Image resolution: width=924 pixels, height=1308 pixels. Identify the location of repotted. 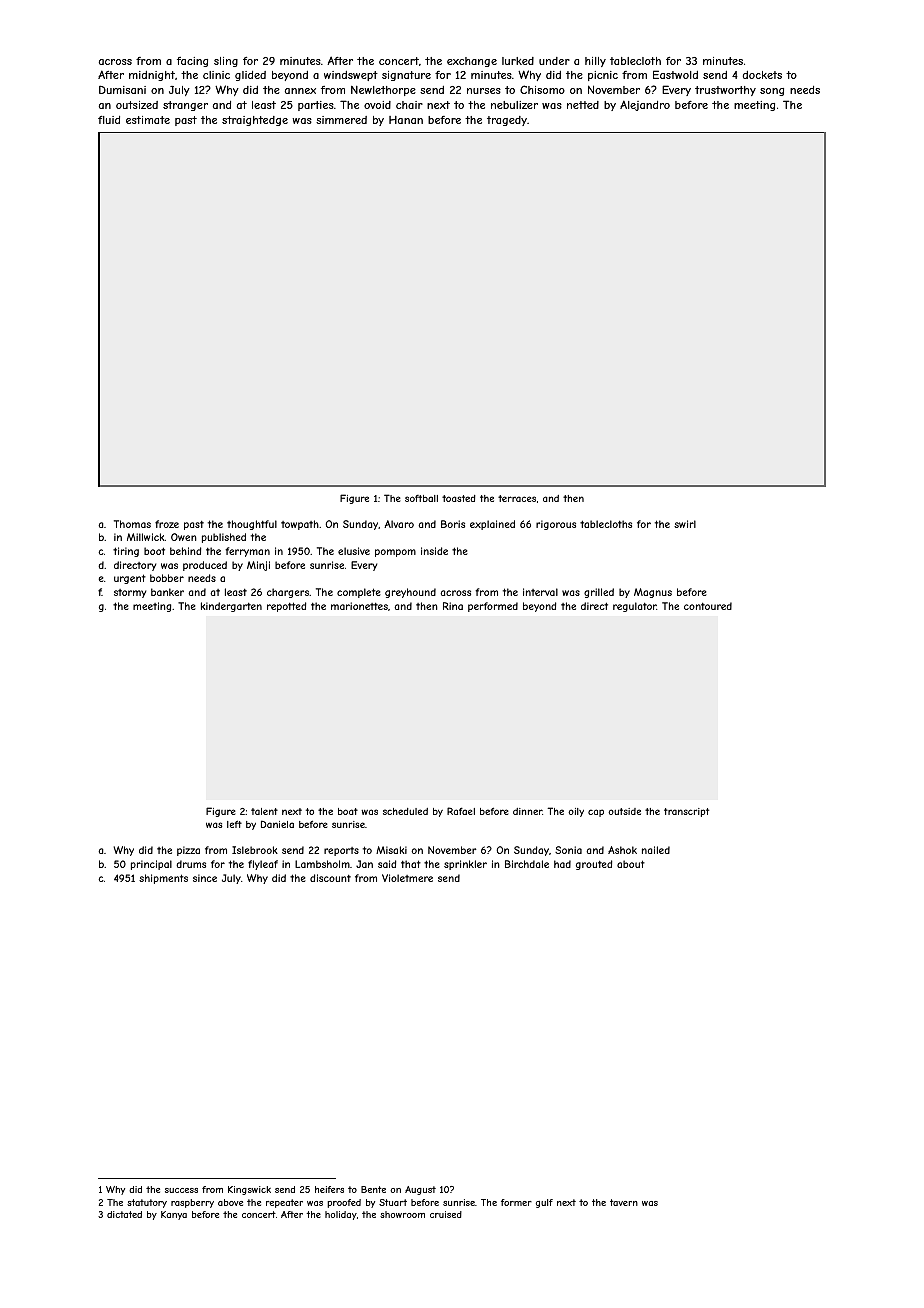
(286, 607).
